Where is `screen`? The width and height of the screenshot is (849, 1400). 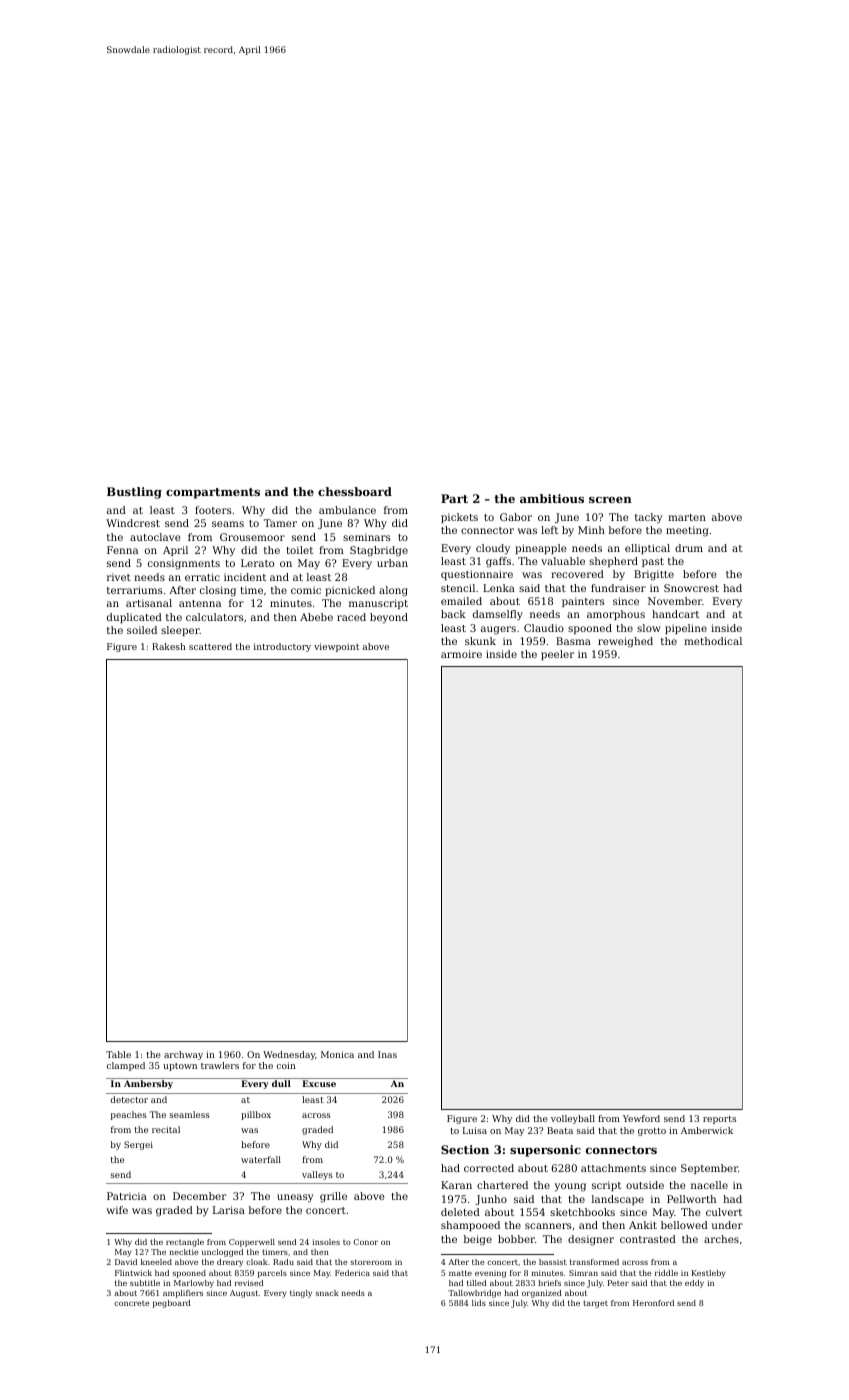
screen is located at coordinates (610, 500).
